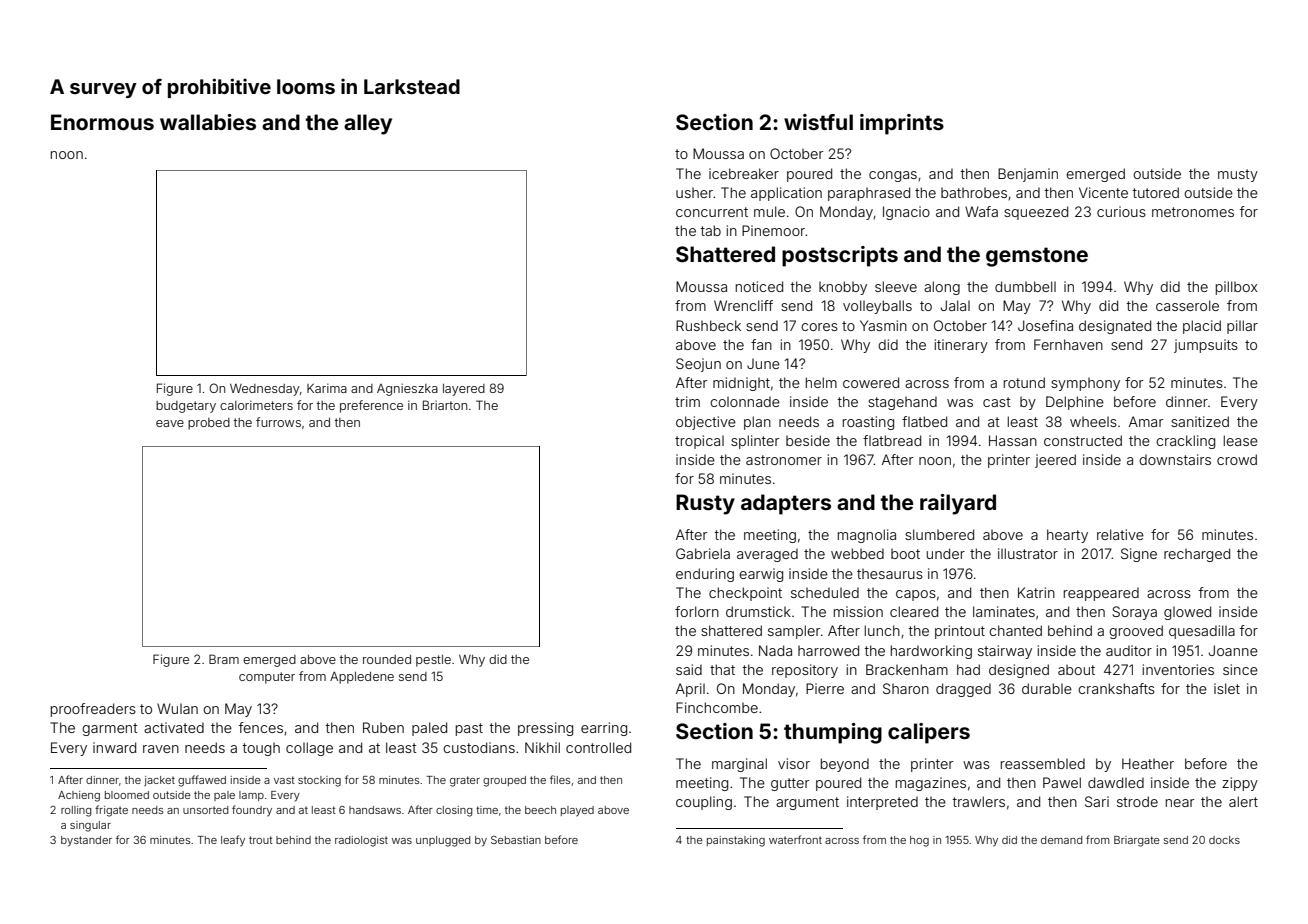 This image has width=1308, height=924. I want to click on bystander, so click(86, 841).
